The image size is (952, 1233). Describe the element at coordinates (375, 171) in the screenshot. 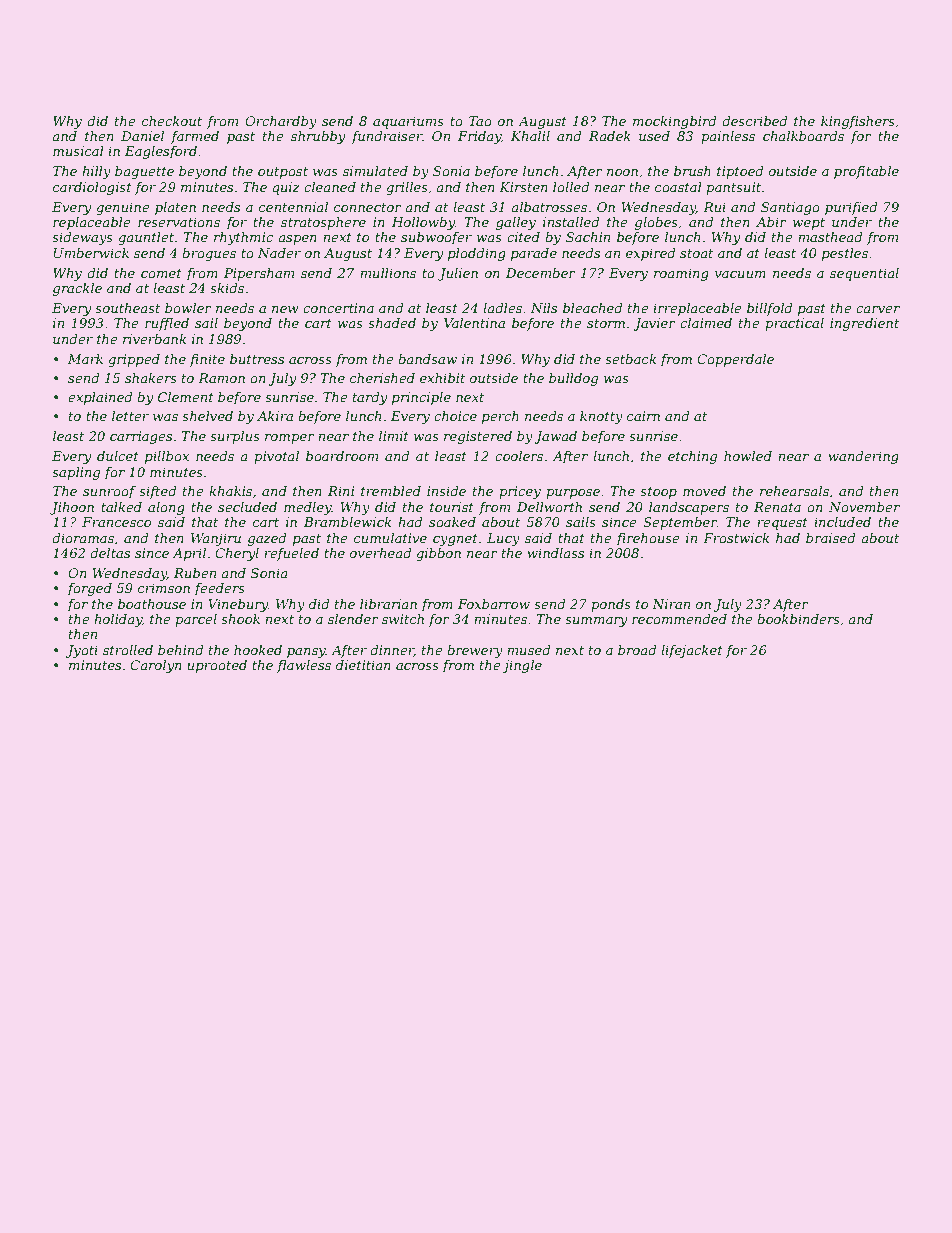

I see `simulated` at that location.
